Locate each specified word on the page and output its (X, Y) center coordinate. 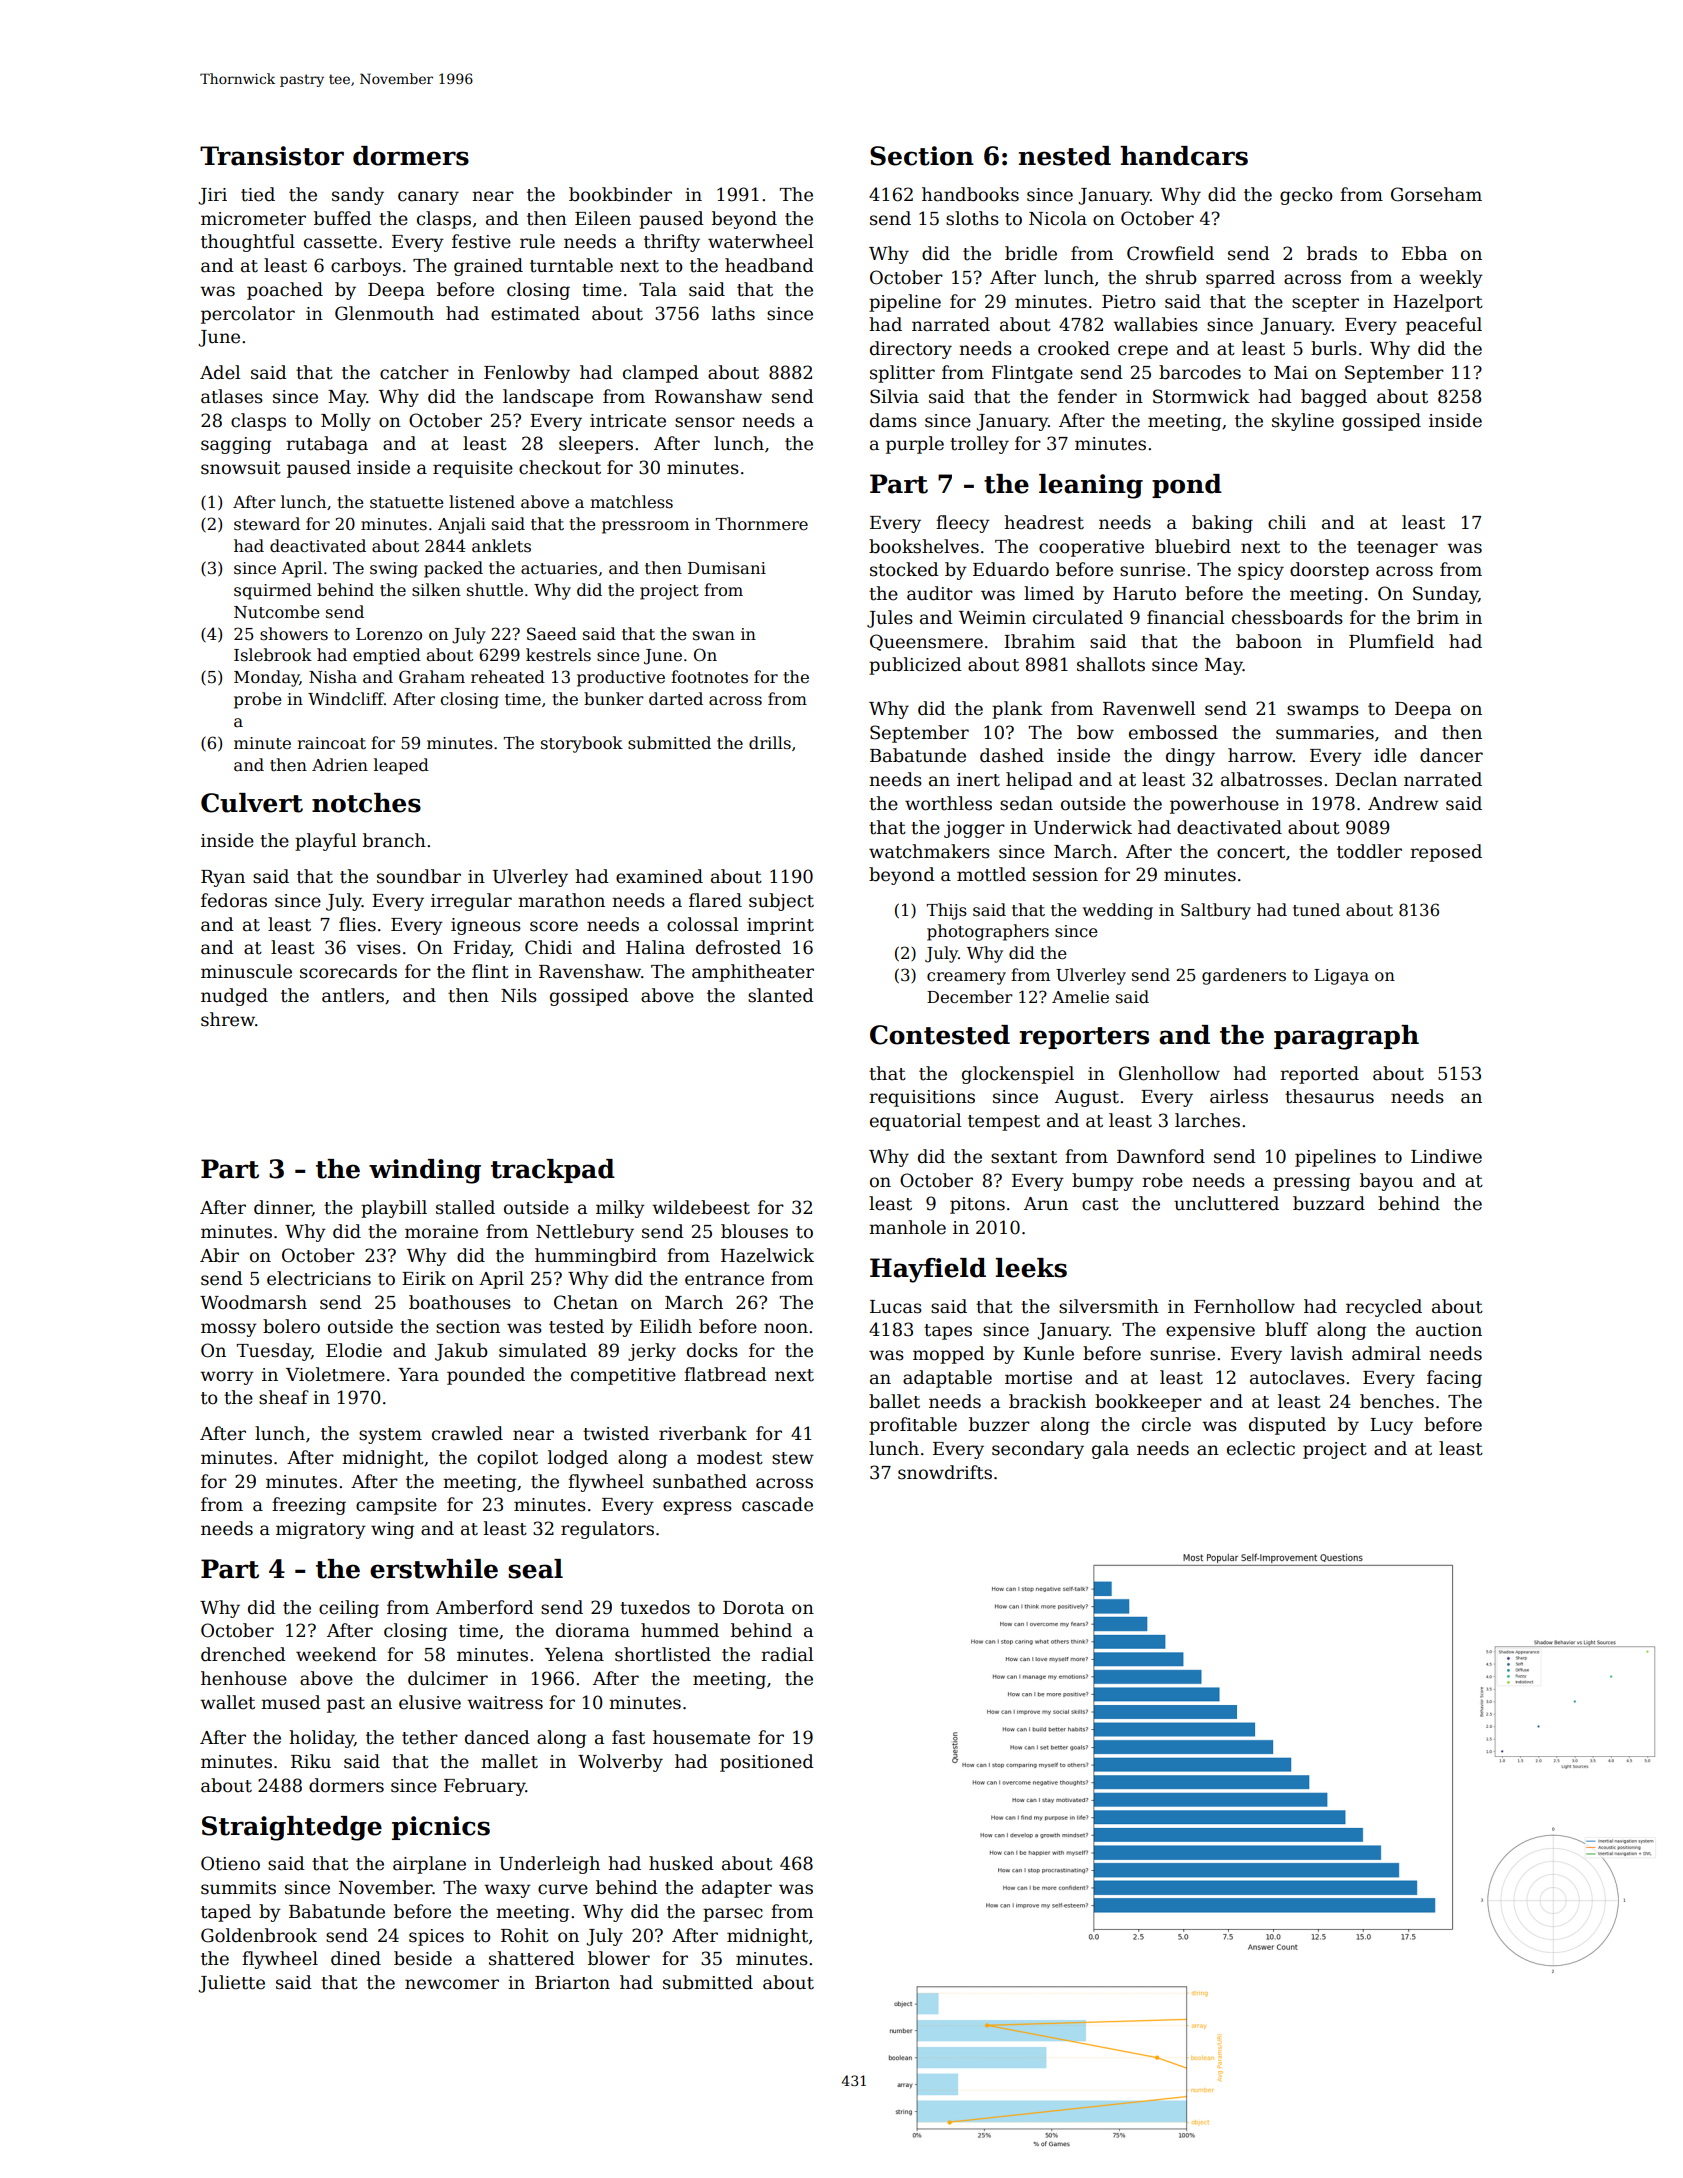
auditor (940, 593)
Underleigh (549, 1865)
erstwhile (434, 1569)
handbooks (970, 194)
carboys (366, 267)
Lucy (1391, 1426)
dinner (283, 1208)
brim (1438, 617)
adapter (737, 1889)
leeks (1031, 1268)
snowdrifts (945, 1472)
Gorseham (1436, 194)
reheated (508, 677)
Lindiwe (1446, 1156)
